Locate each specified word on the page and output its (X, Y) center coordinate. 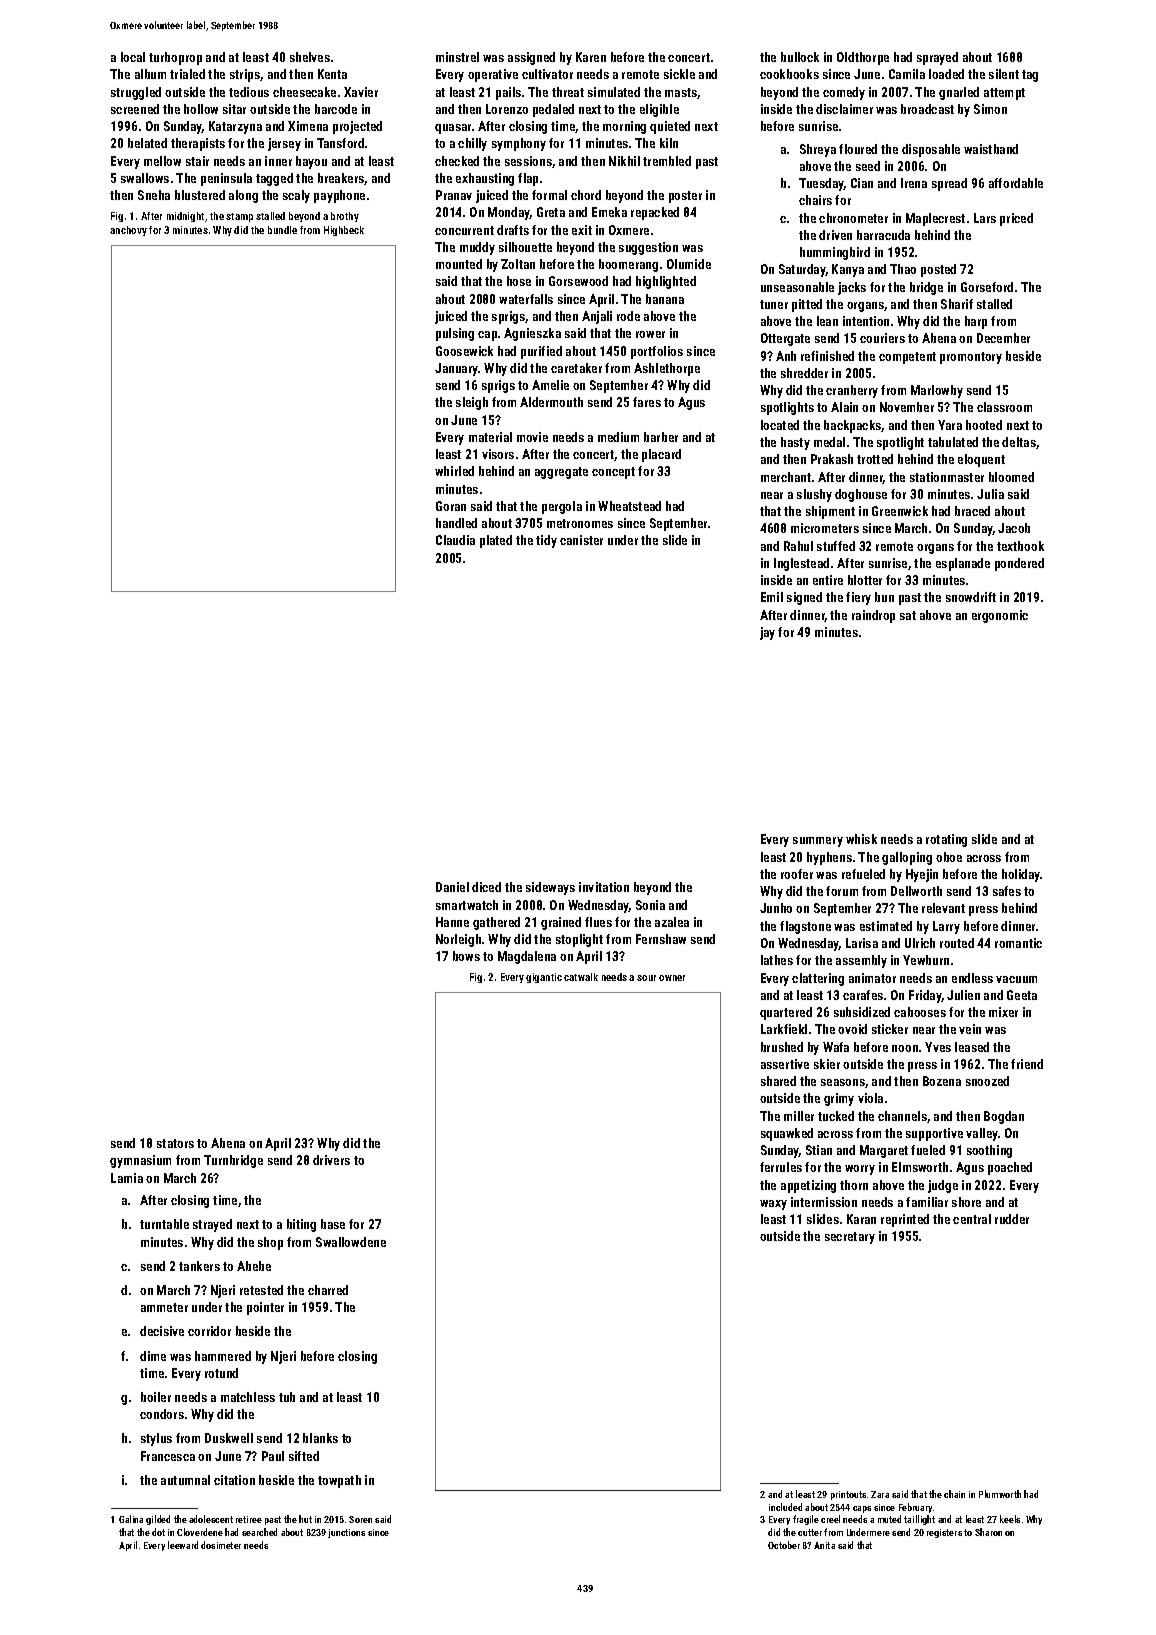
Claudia (455, 540)
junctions (346, 1533)
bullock (800, 57)
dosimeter (221, 1545)
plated (496, 541)
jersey (284, 144)
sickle (679, 74)
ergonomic (1000, 616)
